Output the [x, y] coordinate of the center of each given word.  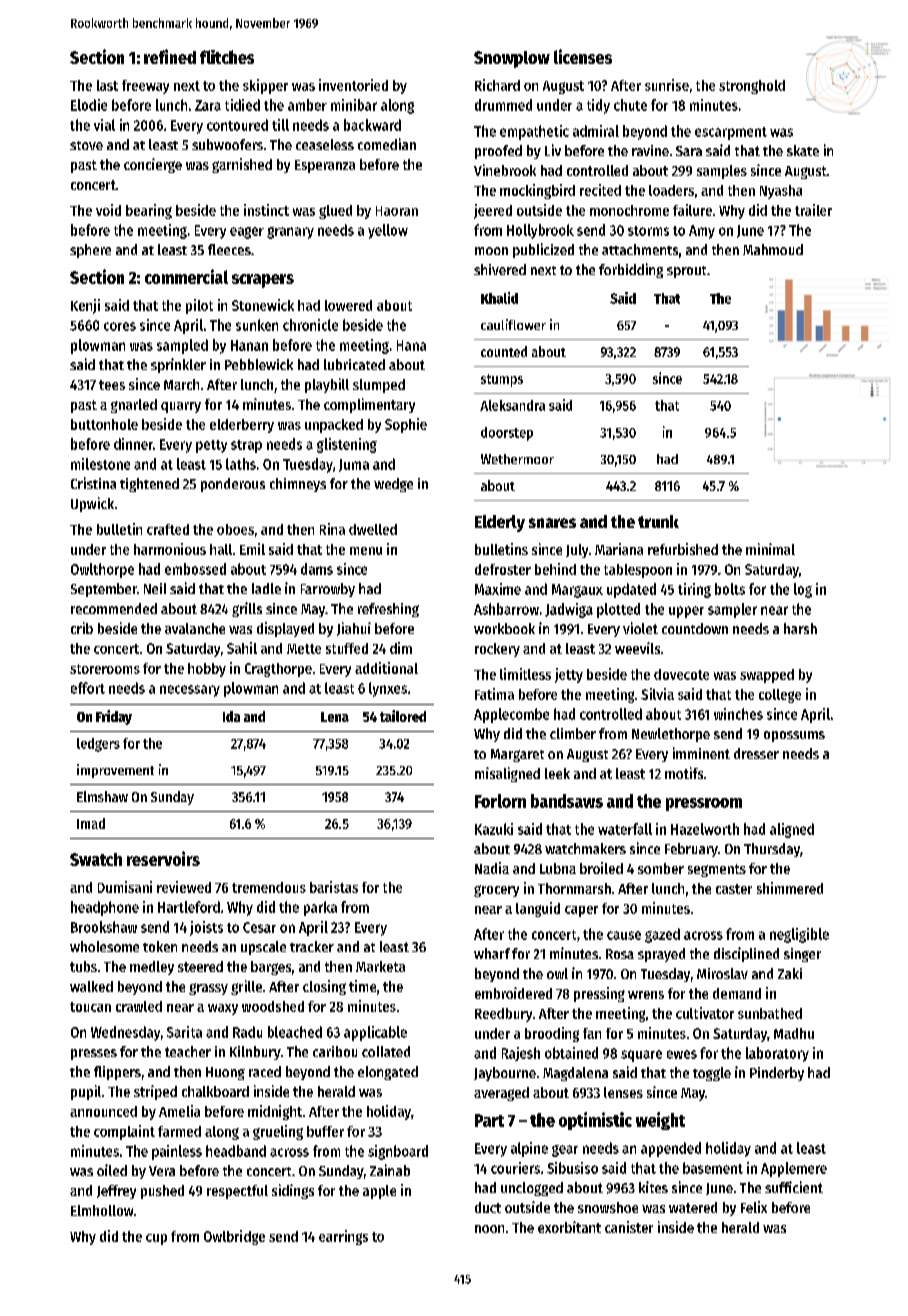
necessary [190, 691]
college [780, 696]
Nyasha [781, 192]
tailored [403, 716]
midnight [275, 1112]
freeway [145, 87]
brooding [552, 1034]
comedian [387, 144]
